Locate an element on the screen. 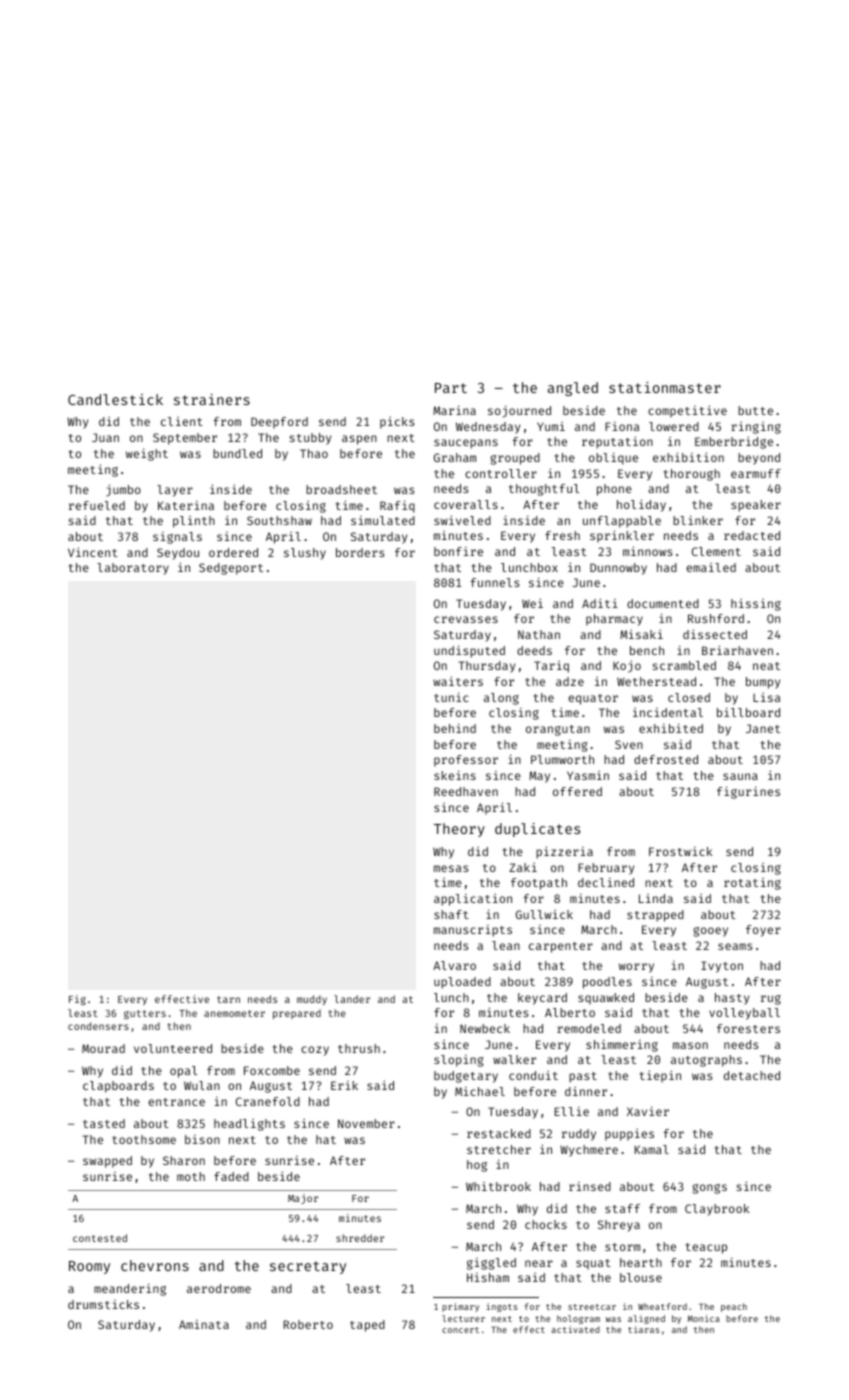 The image size is (849, 1400). hissing is located at coordinates (756, 605).
